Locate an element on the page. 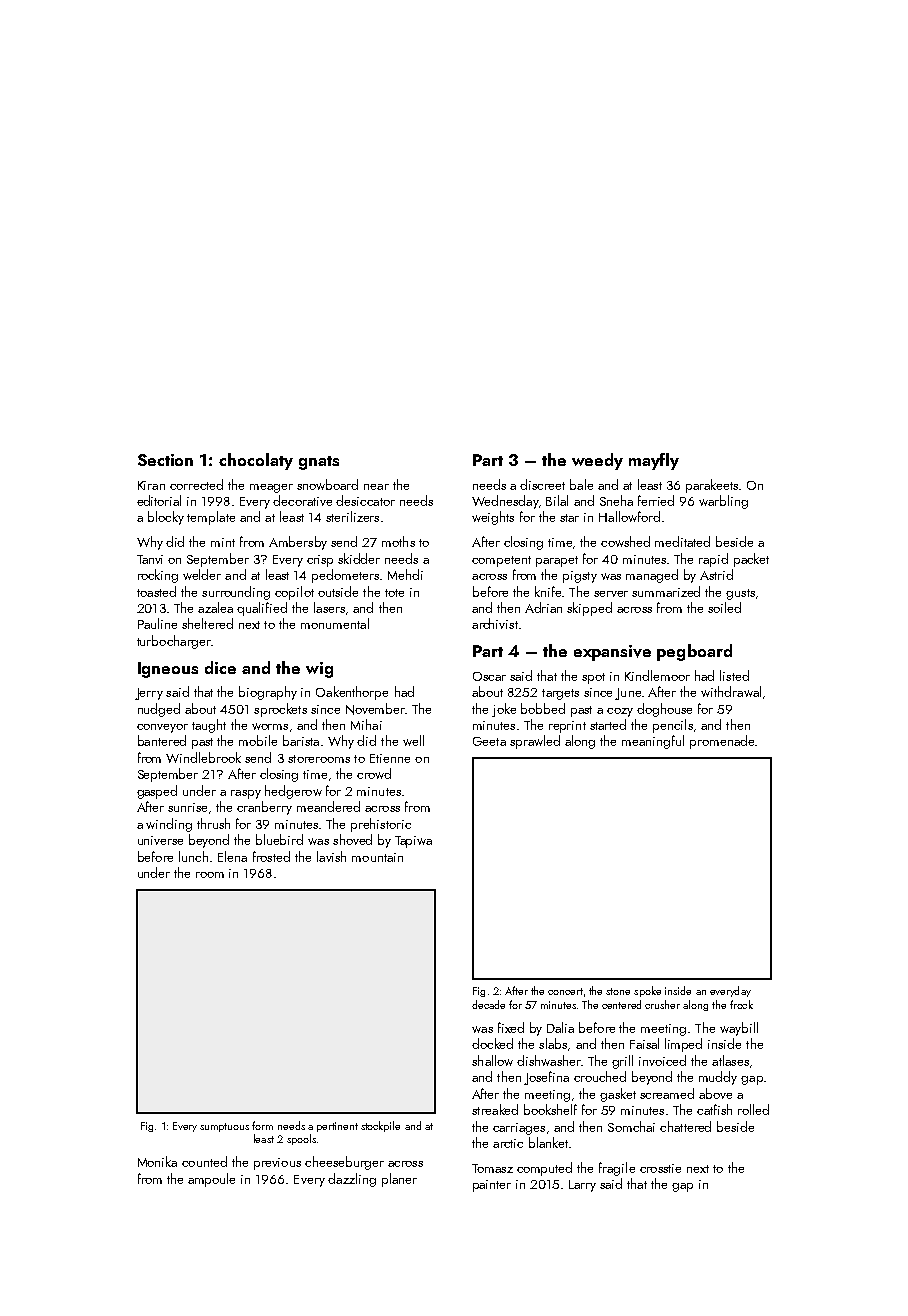 The height and width of the page is (1316, 908). Tapiwa is located at coordinates (413, 842).
